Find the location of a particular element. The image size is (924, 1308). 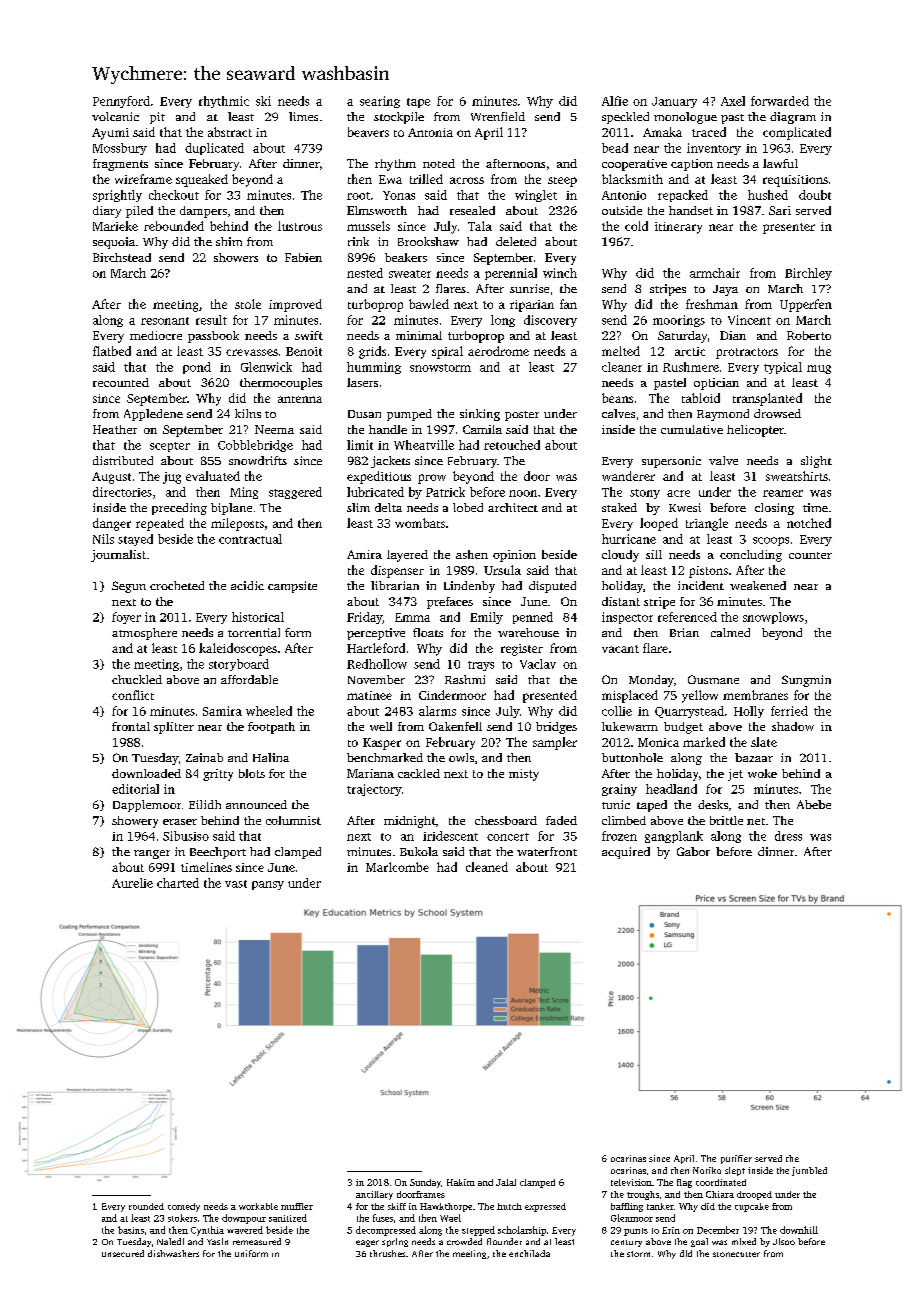

ranger is located at coordinates (152, 854).
